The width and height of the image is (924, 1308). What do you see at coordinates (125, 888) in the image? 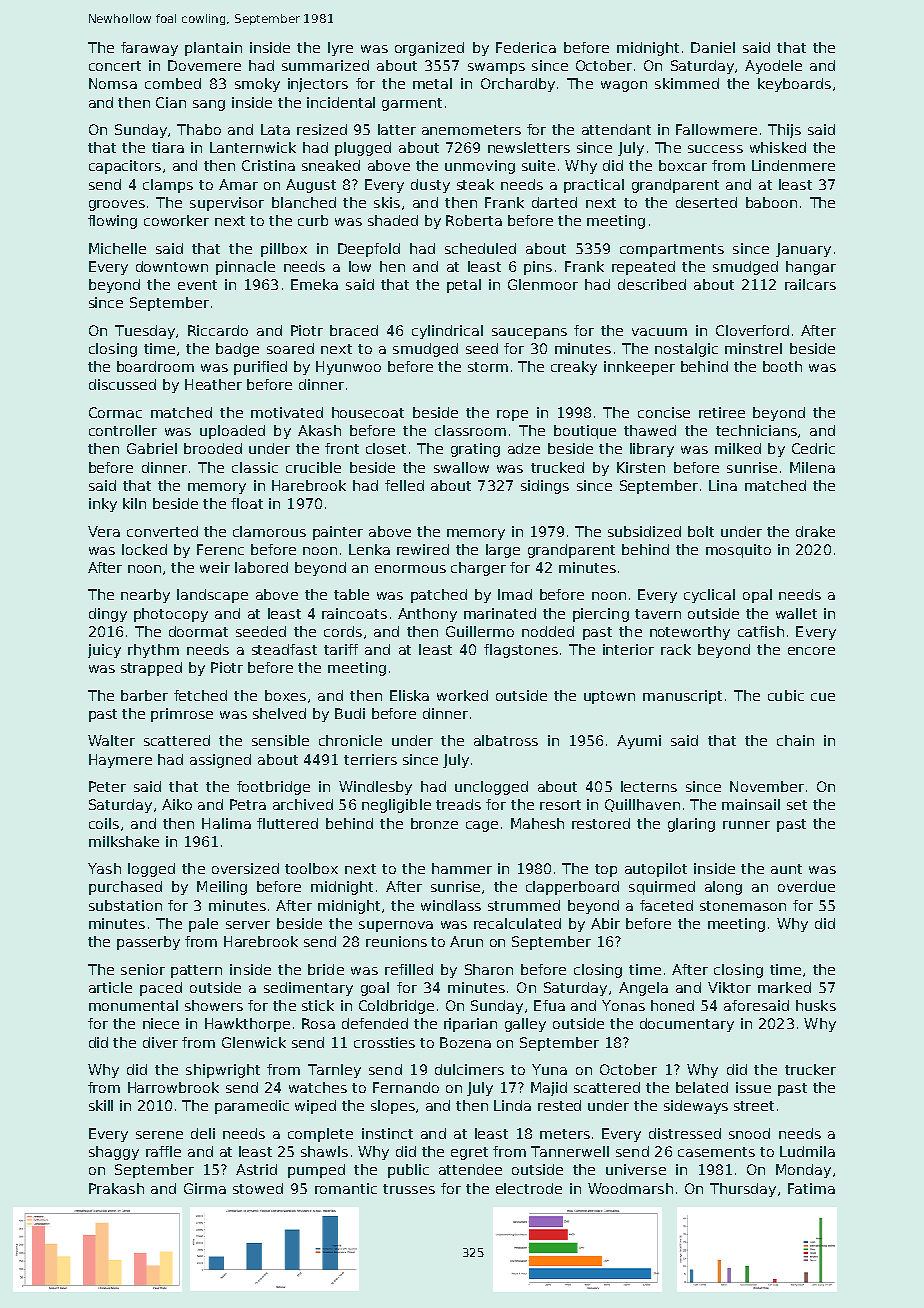
I see `purchased` at bounding box center [125, 888].
